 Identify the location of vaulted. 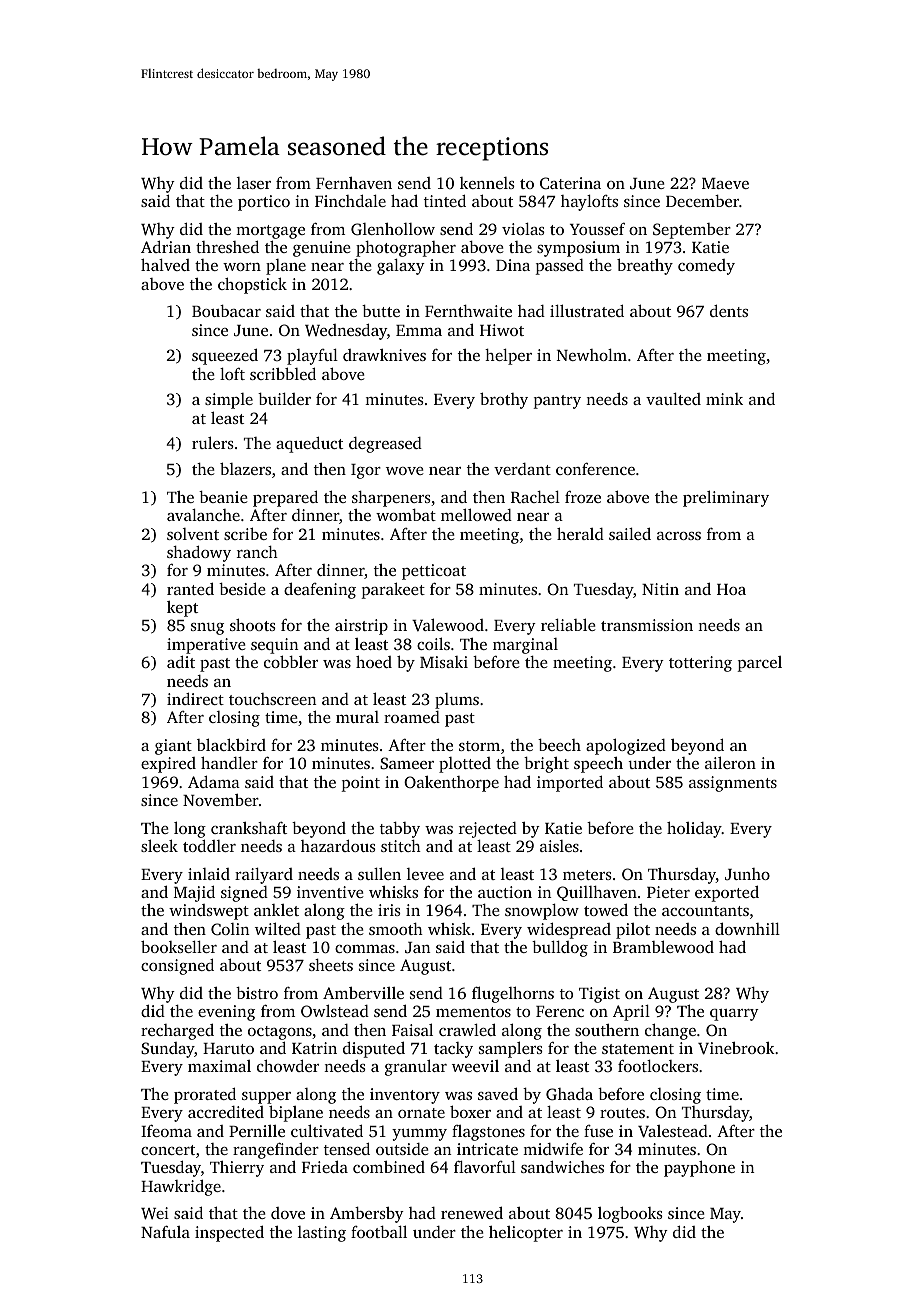
(673, 399).
